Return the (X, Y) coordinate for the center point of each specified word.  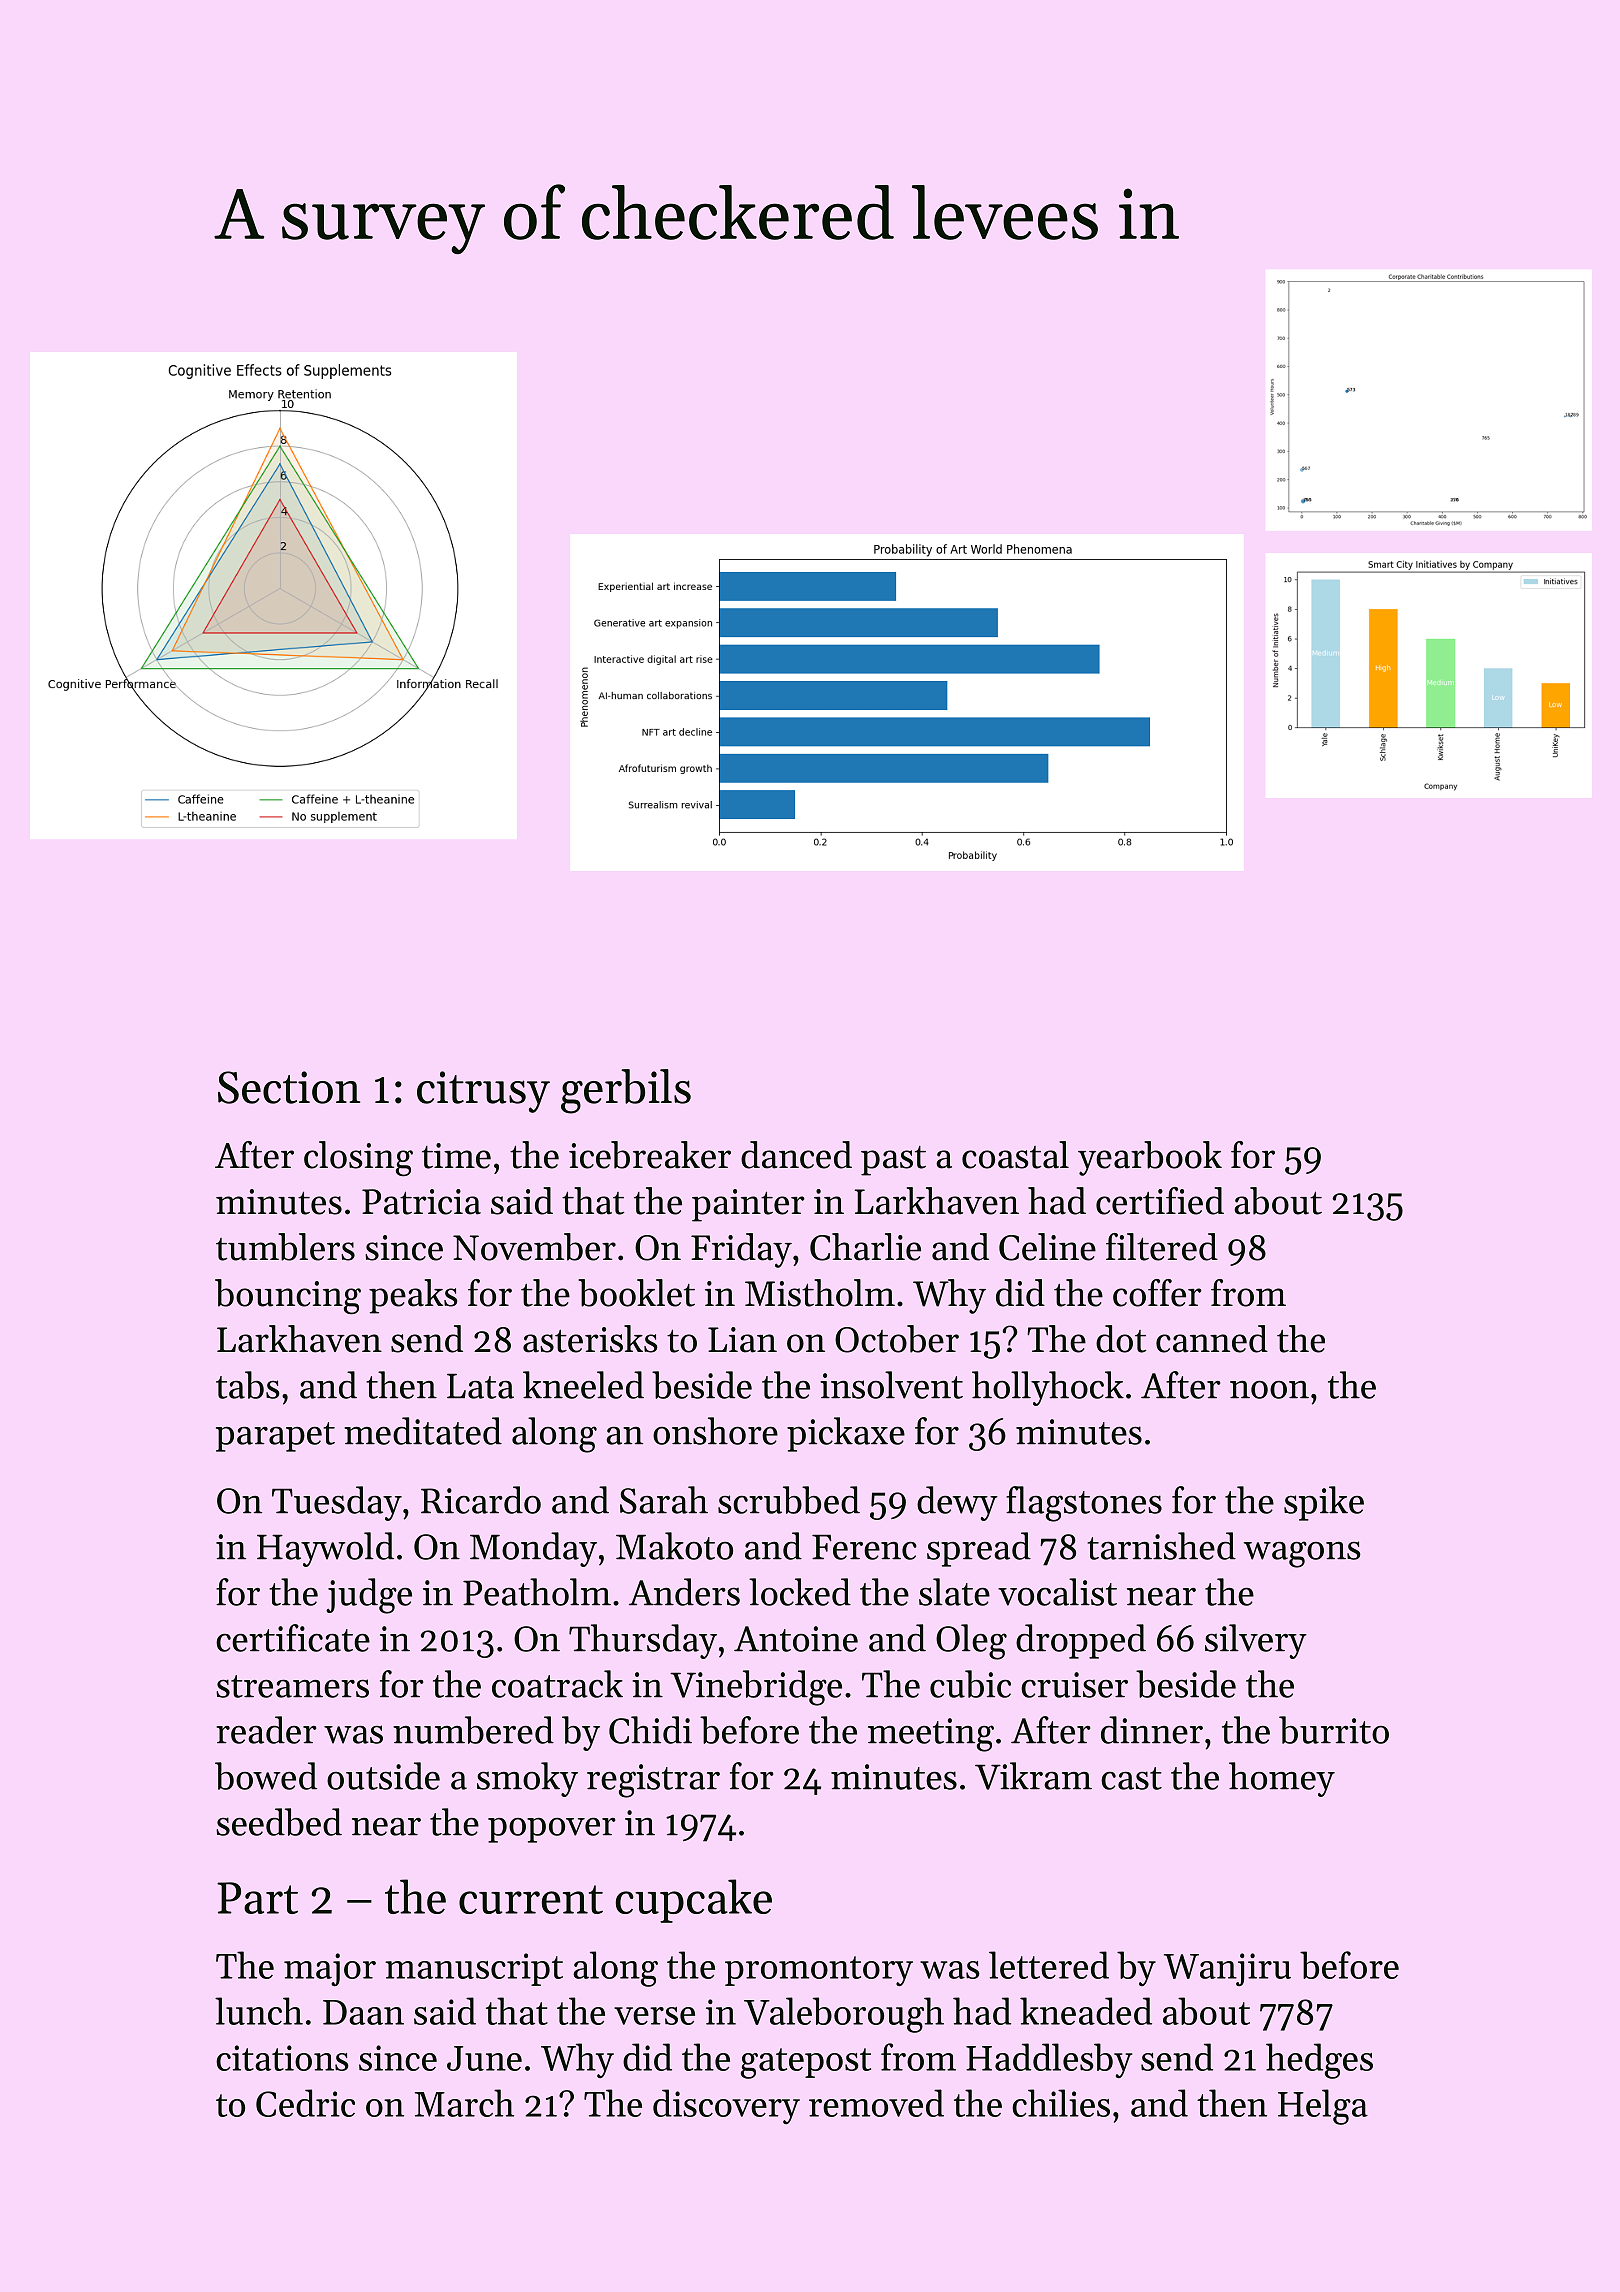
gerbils (626, 1091)
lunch (259, 2011)
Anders (684, 1592)
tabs (248, 1385)
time (456, 1156)
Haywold (325, 1549)
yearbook (1150, 1158)
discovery (726, 2106)
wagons (1302, 1554)
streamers (292, 1686)
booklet (636, 1293)
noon (1269, 1390)
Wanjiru (1227, 1969)
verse (654, 2016)
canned (1212, 1339)
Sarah (664, 1500)
